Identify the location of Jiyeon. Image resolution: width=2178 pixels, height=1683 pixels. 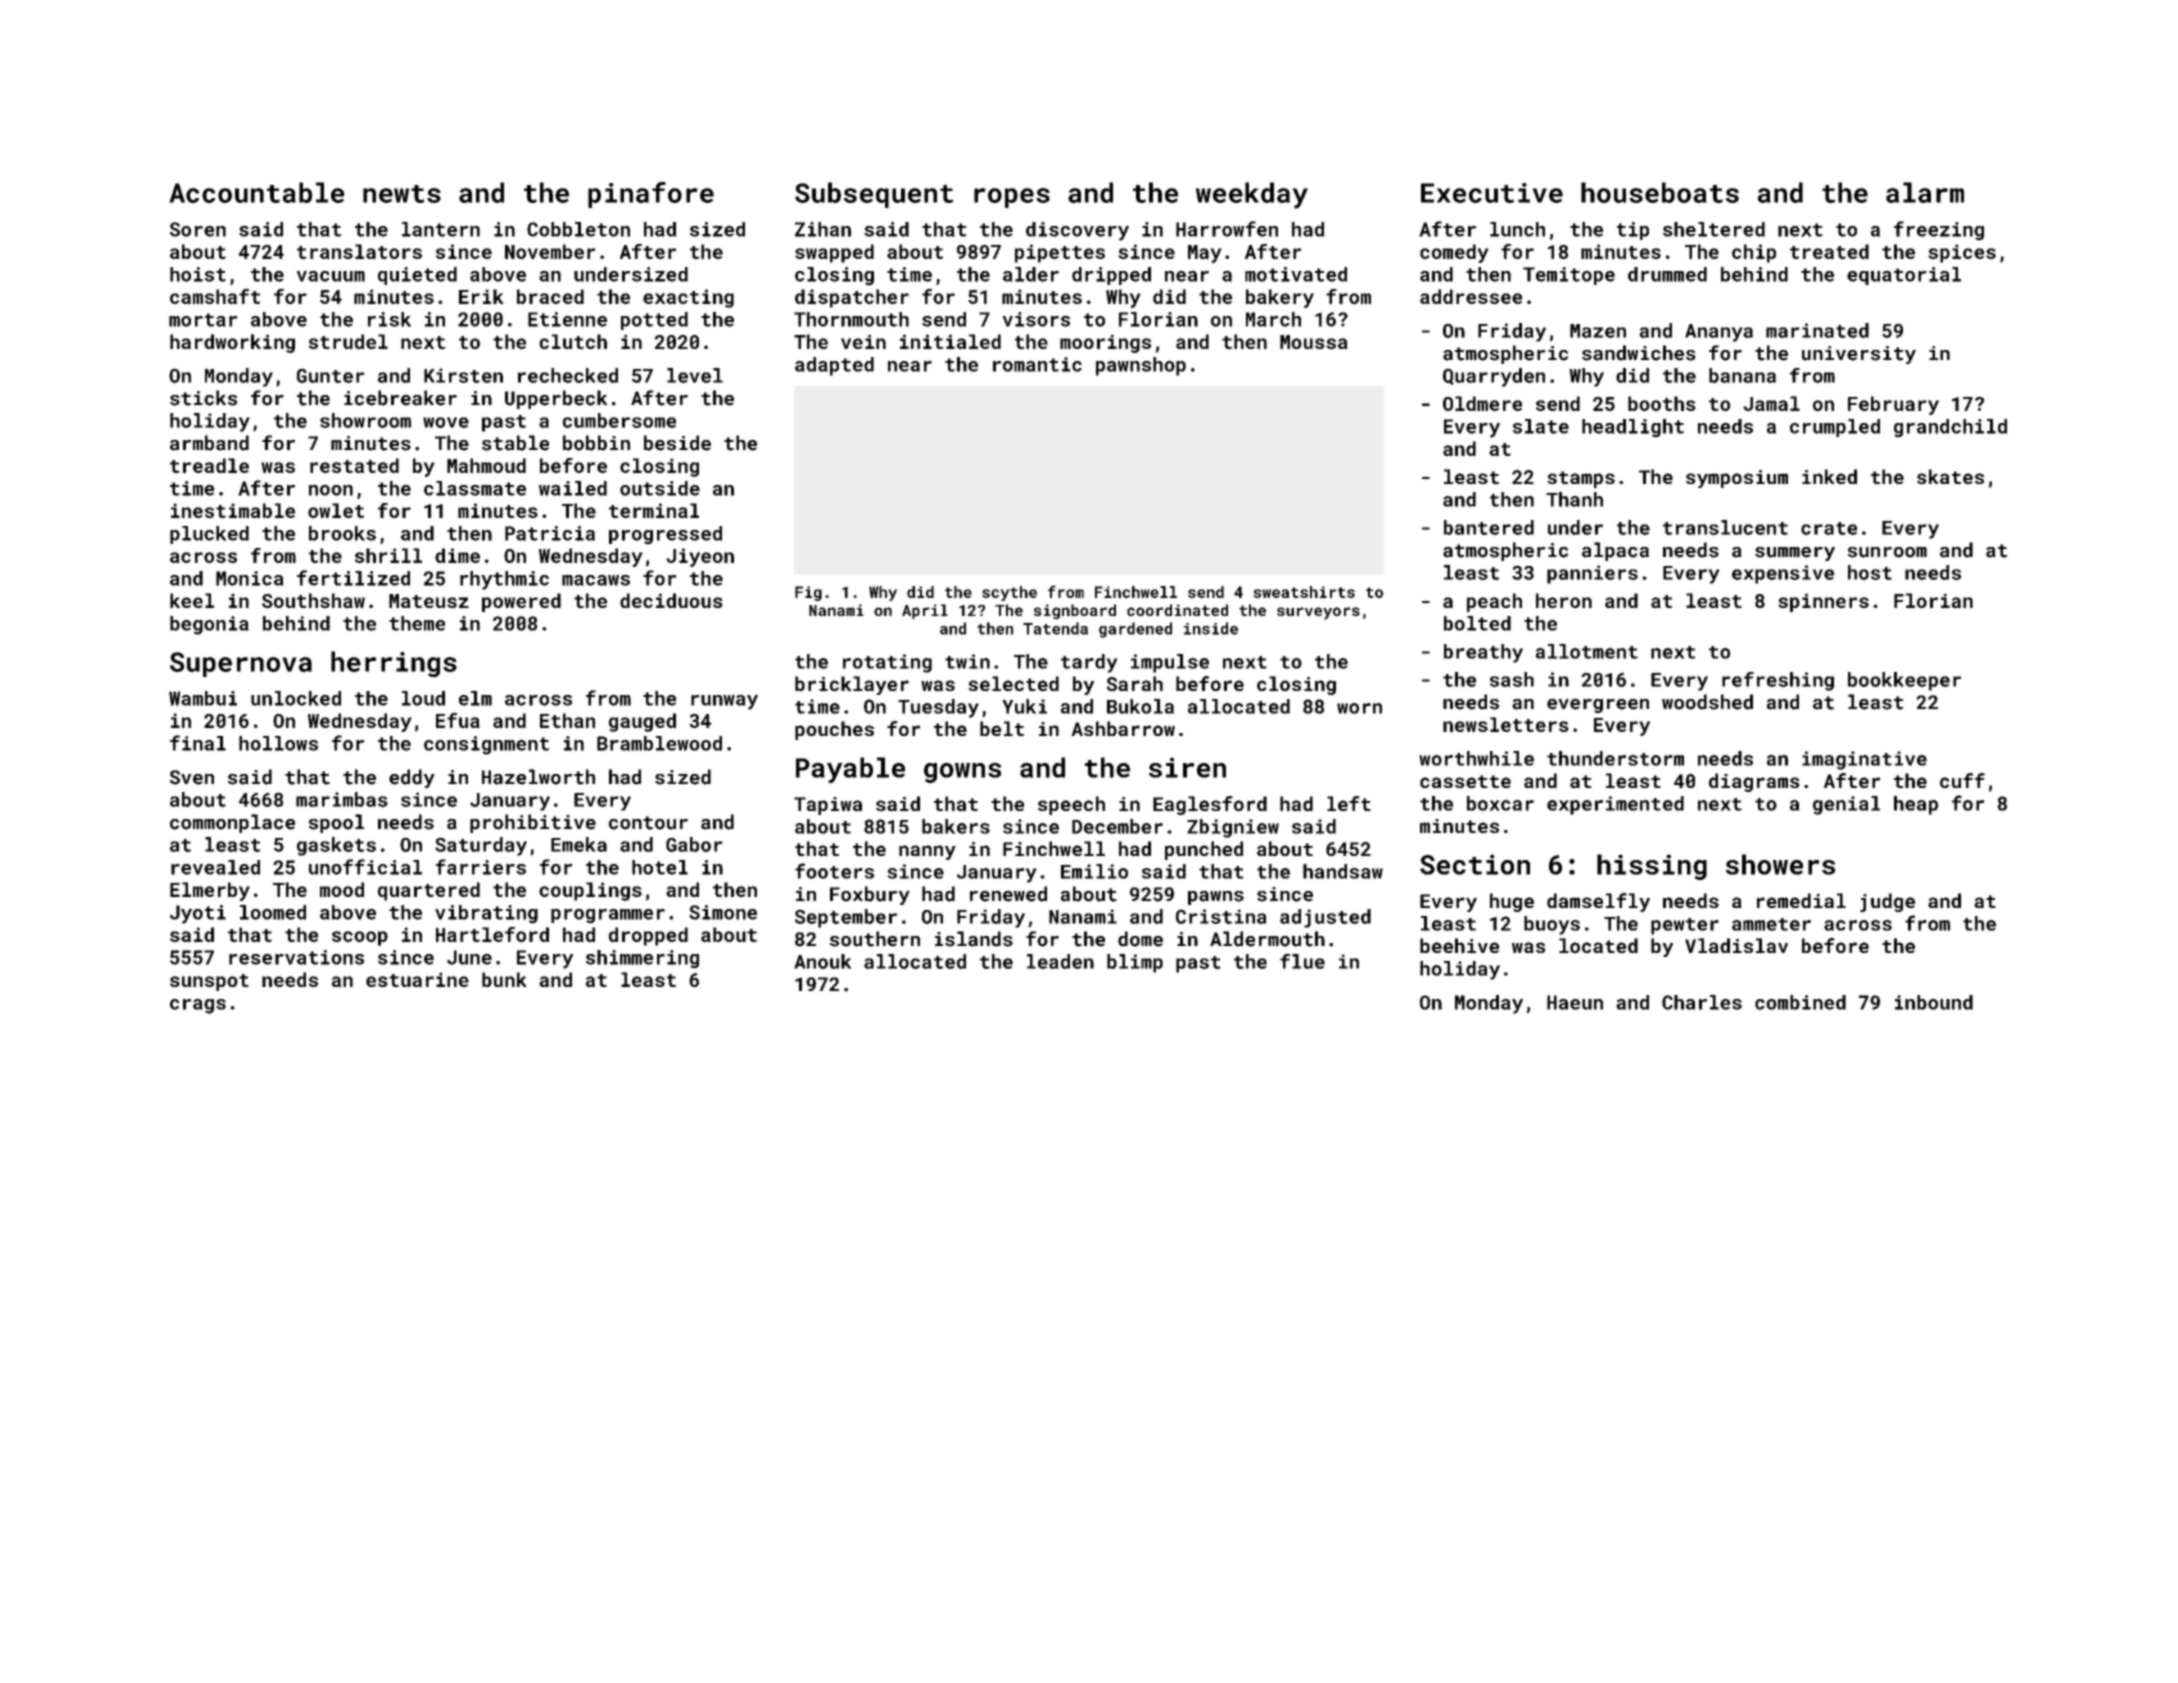
(700, 557).
